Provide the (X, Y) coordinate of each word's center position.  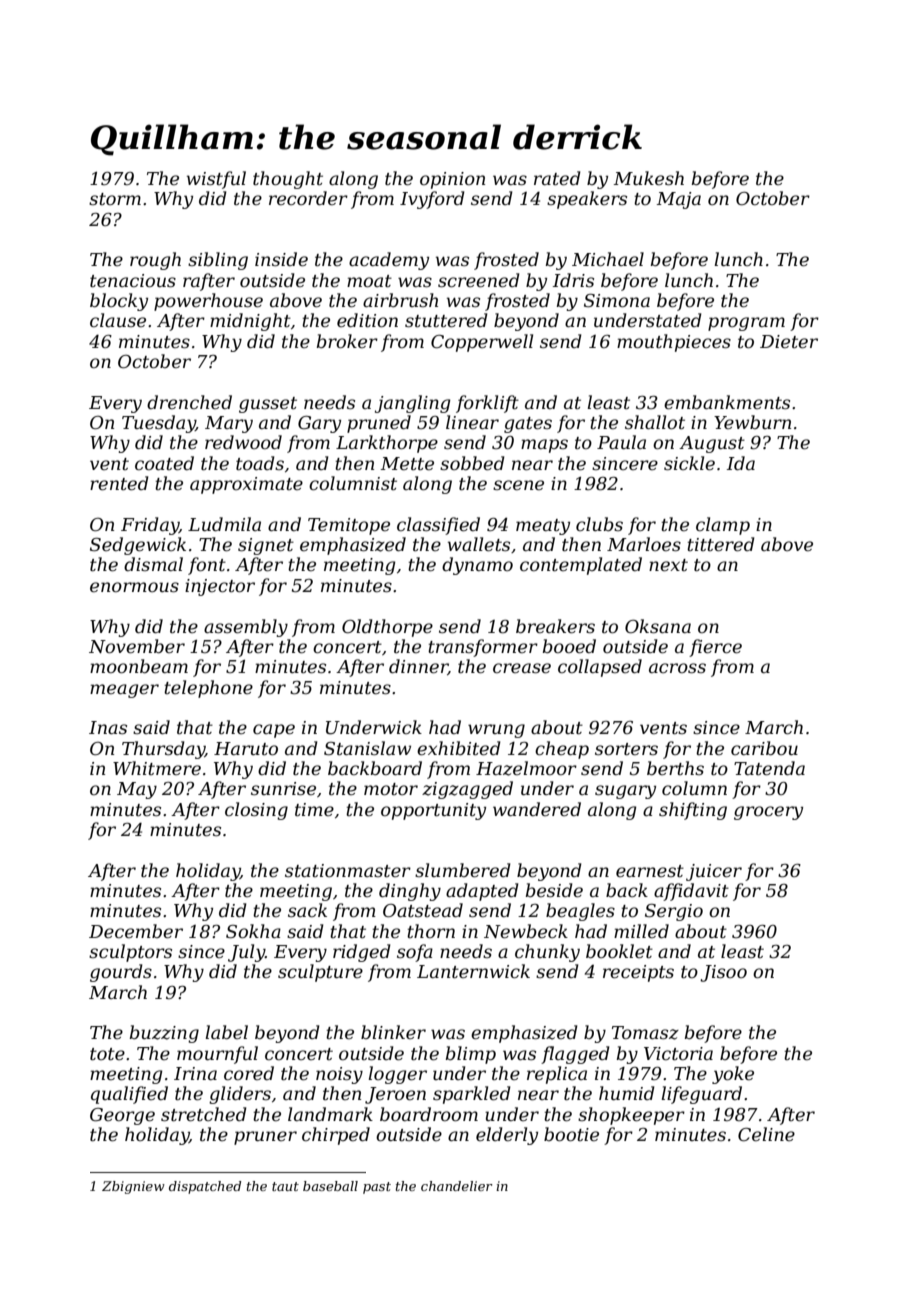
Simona (617, 301)
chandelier (457, 1186)
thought (288, 180)
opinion (452, 180)
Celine (766, 1134)
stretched (204, 1114)
